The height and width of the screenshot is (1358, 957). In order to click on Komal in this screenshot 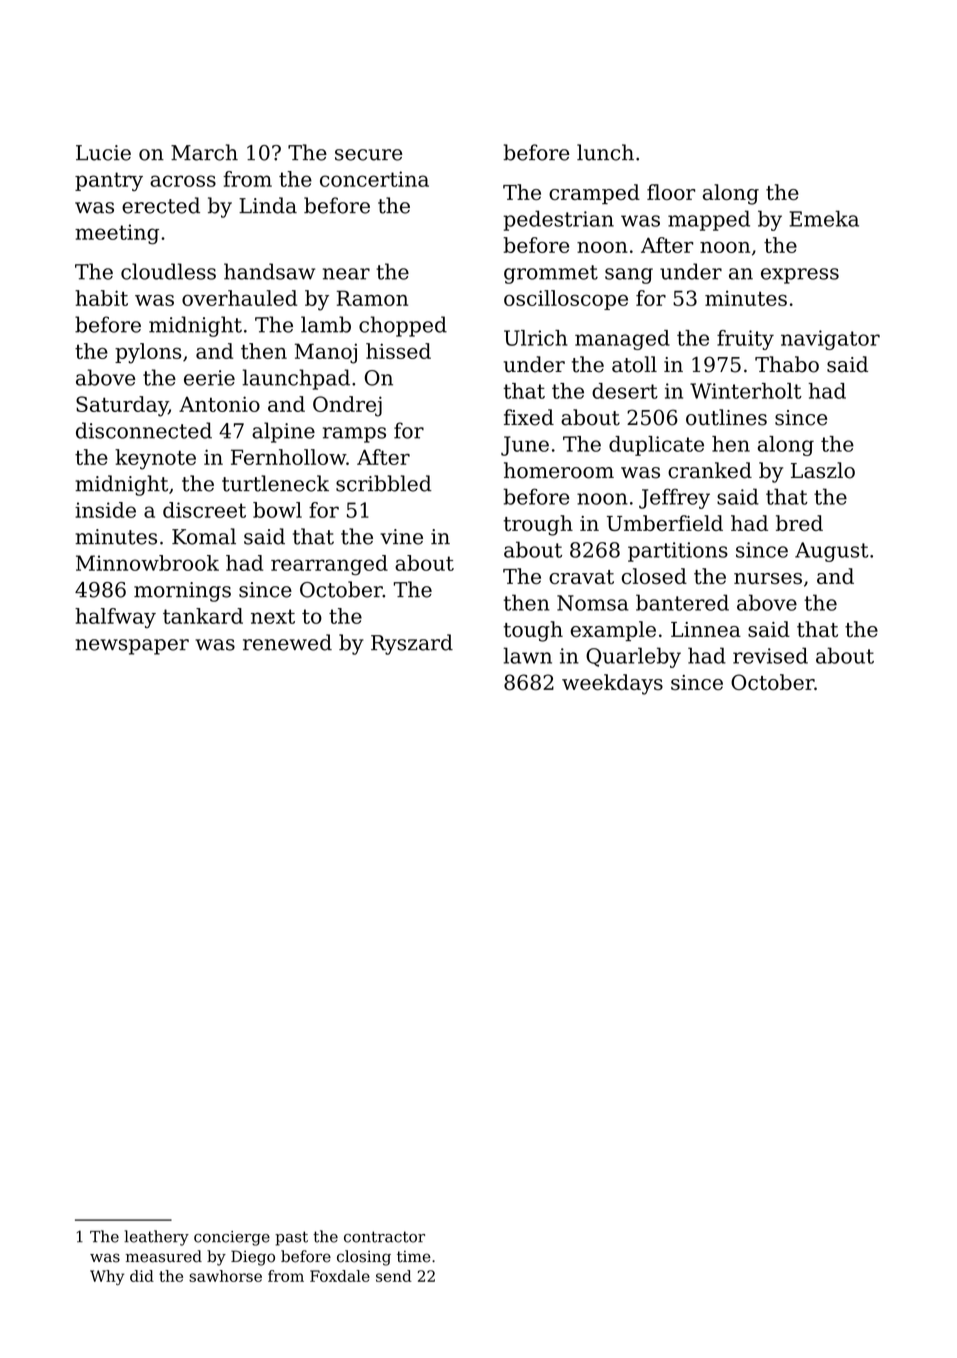, I will do `click(204, 536)`.
